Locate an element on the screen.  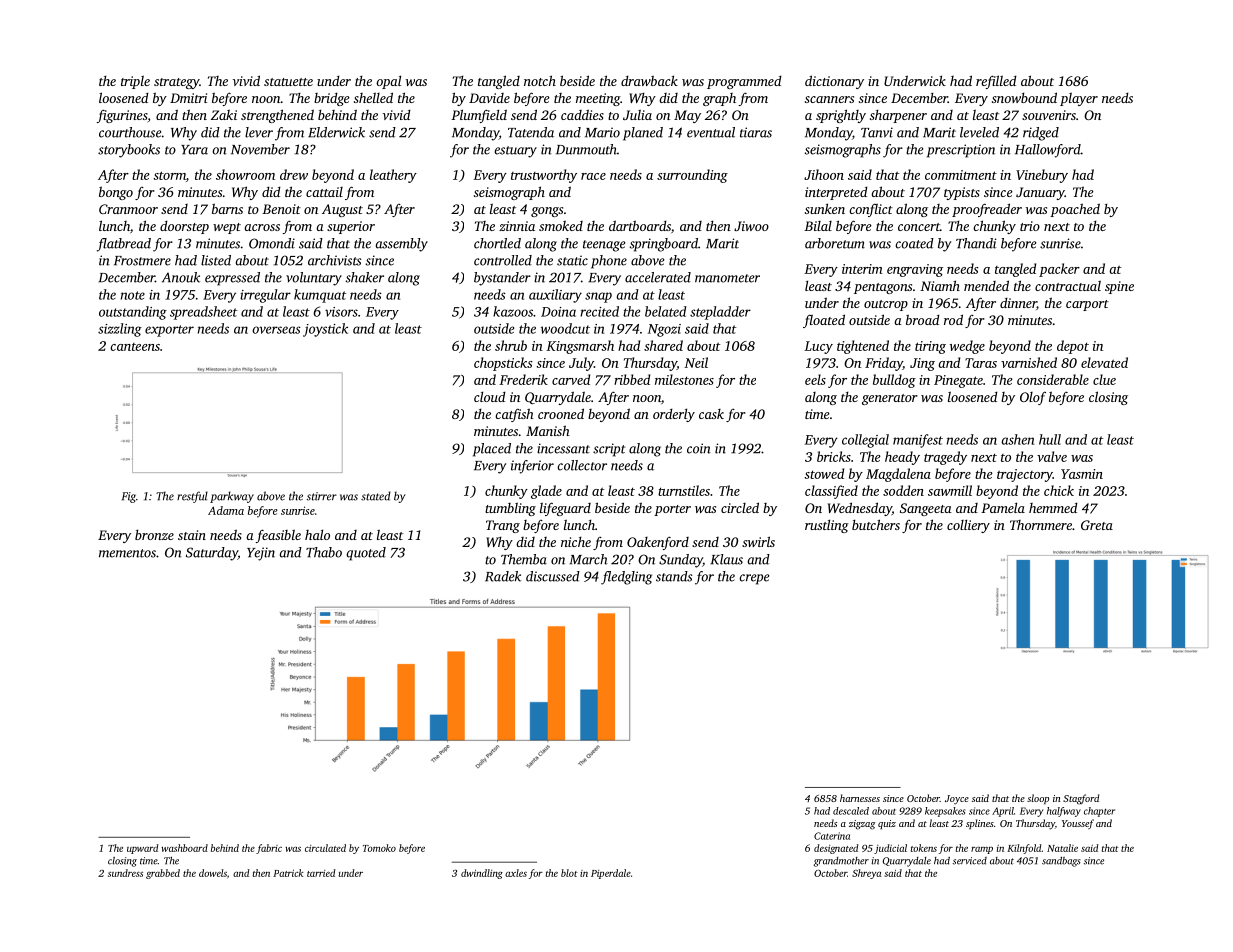
Patrick is located at coordinates (288, 873).
